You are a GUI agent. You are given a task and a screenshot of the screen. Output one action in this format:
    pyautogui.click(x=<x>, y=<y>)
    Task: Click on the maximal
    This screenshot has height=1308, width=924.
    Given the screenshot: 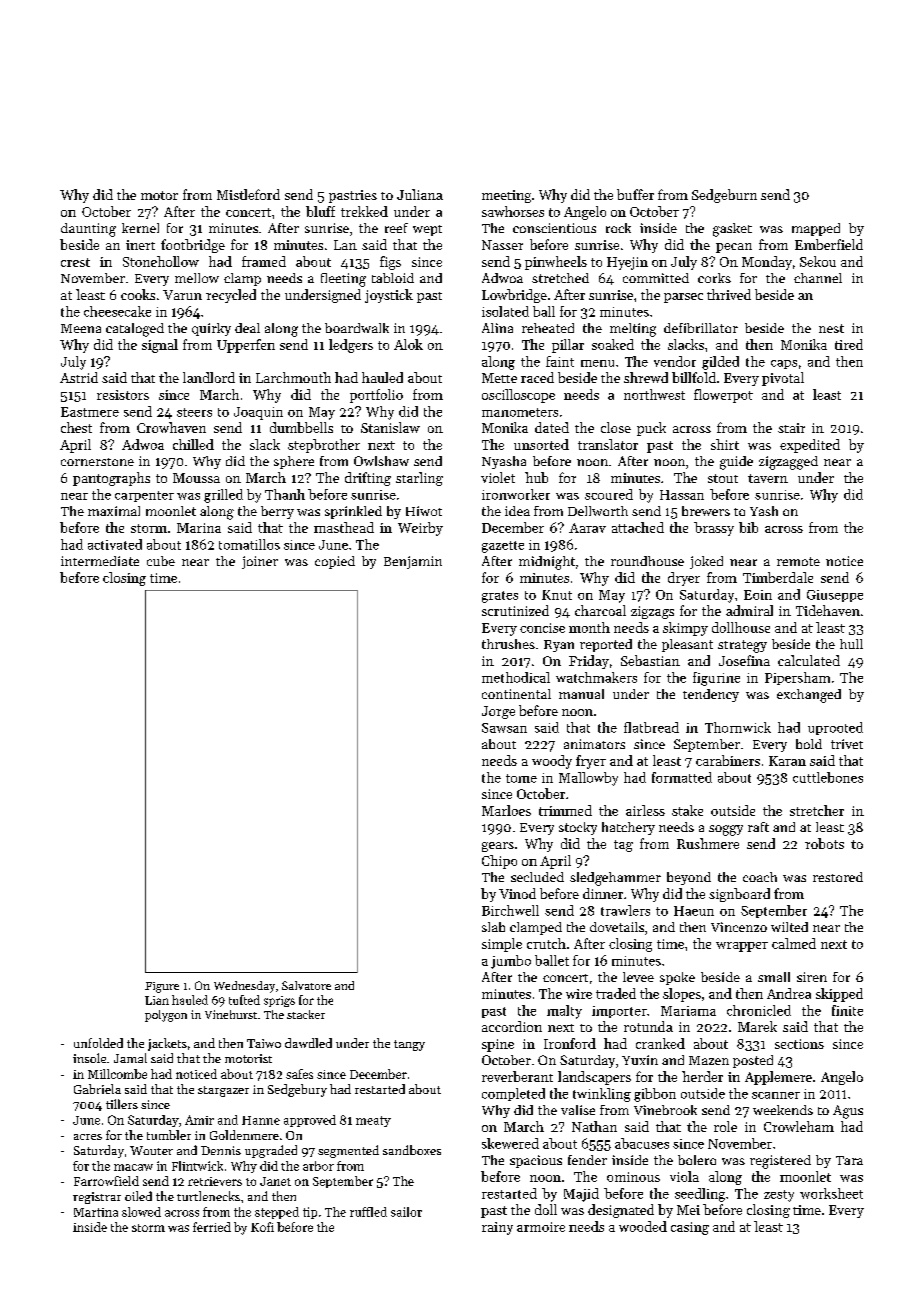 What is the action you would take?
    pyautogui.click(x=114, y=511)
